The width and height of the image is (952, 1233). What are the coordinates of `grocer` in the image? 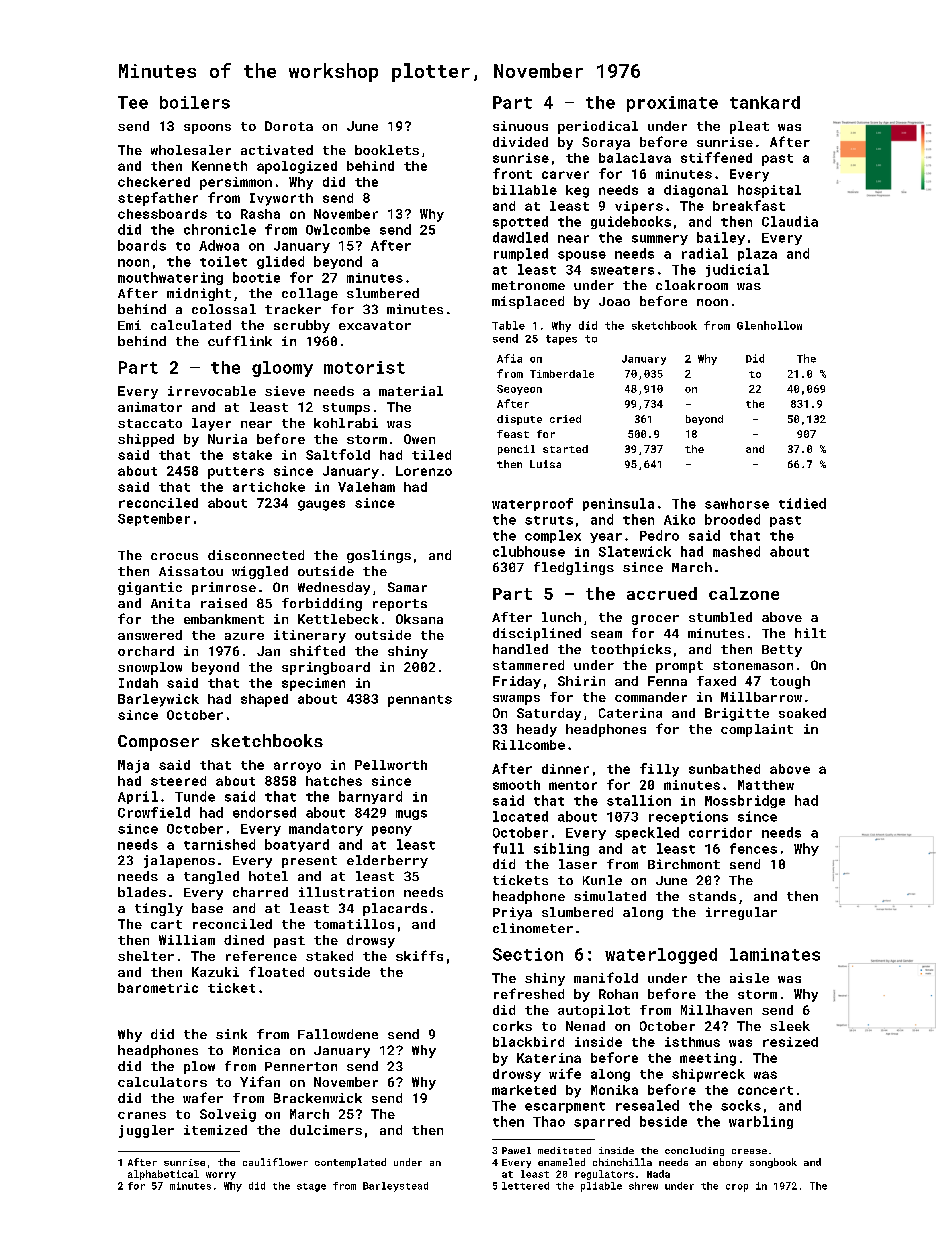 It's located at (655, 620).
